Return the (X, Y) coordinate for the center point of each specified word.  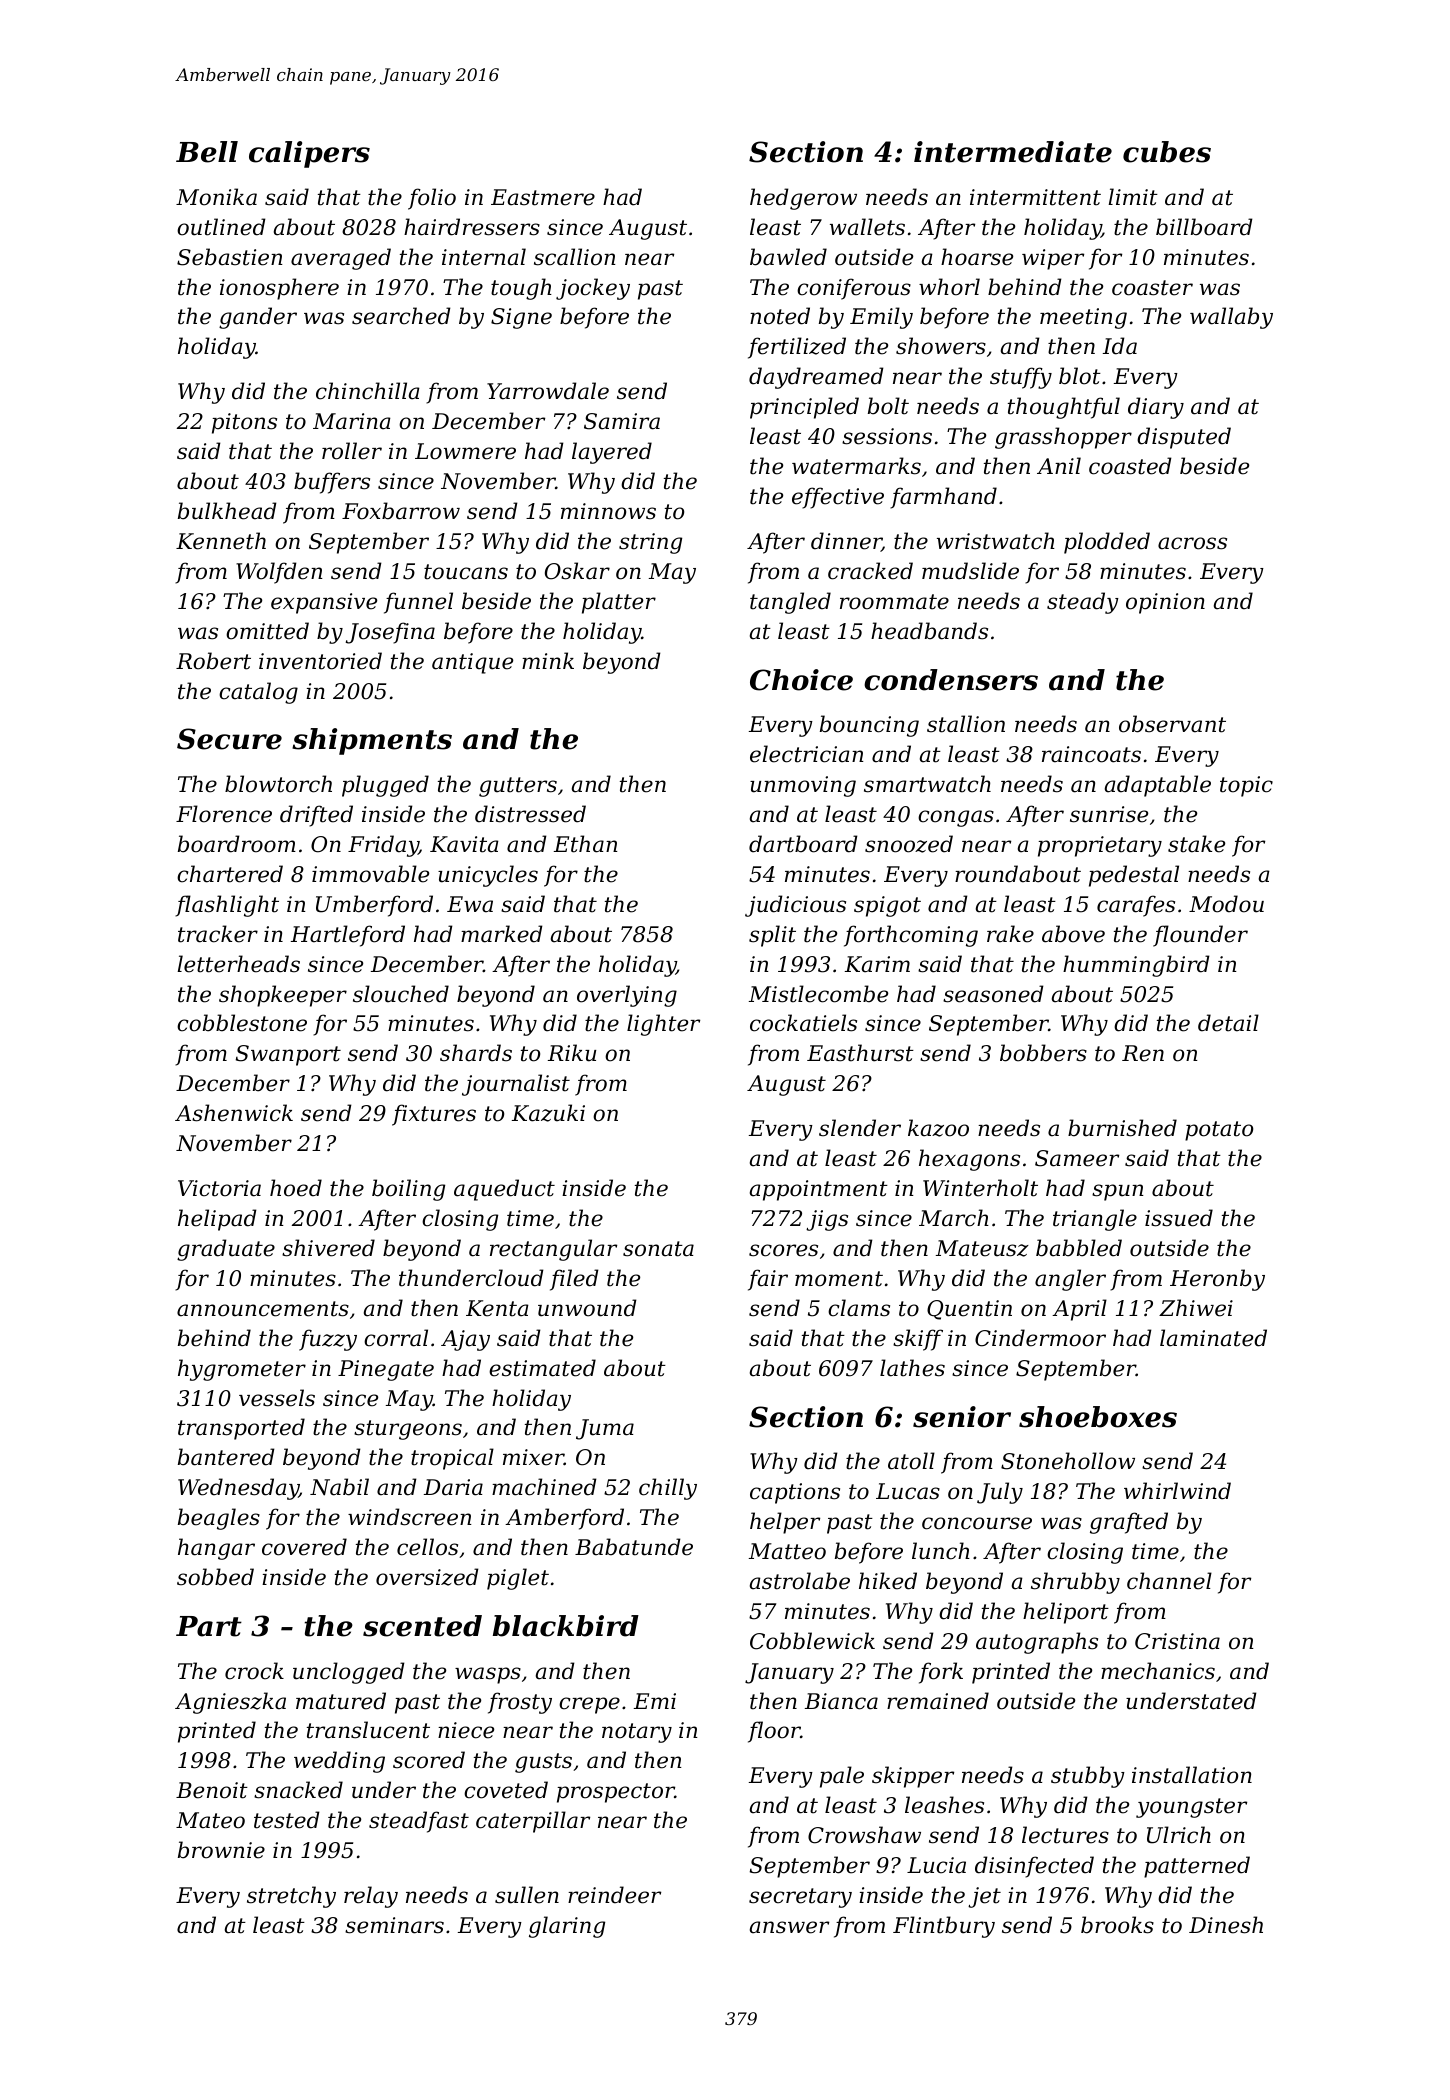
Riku (572, 1053)
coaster (1152, 288)
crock (254, 1671)
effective (838, 498)
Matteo (787, 1551)
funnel (418, 603)
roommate (894, 602)
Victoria (219, 1188)
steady (1083, 603)
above (1073, 934)
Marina (352, 421)
